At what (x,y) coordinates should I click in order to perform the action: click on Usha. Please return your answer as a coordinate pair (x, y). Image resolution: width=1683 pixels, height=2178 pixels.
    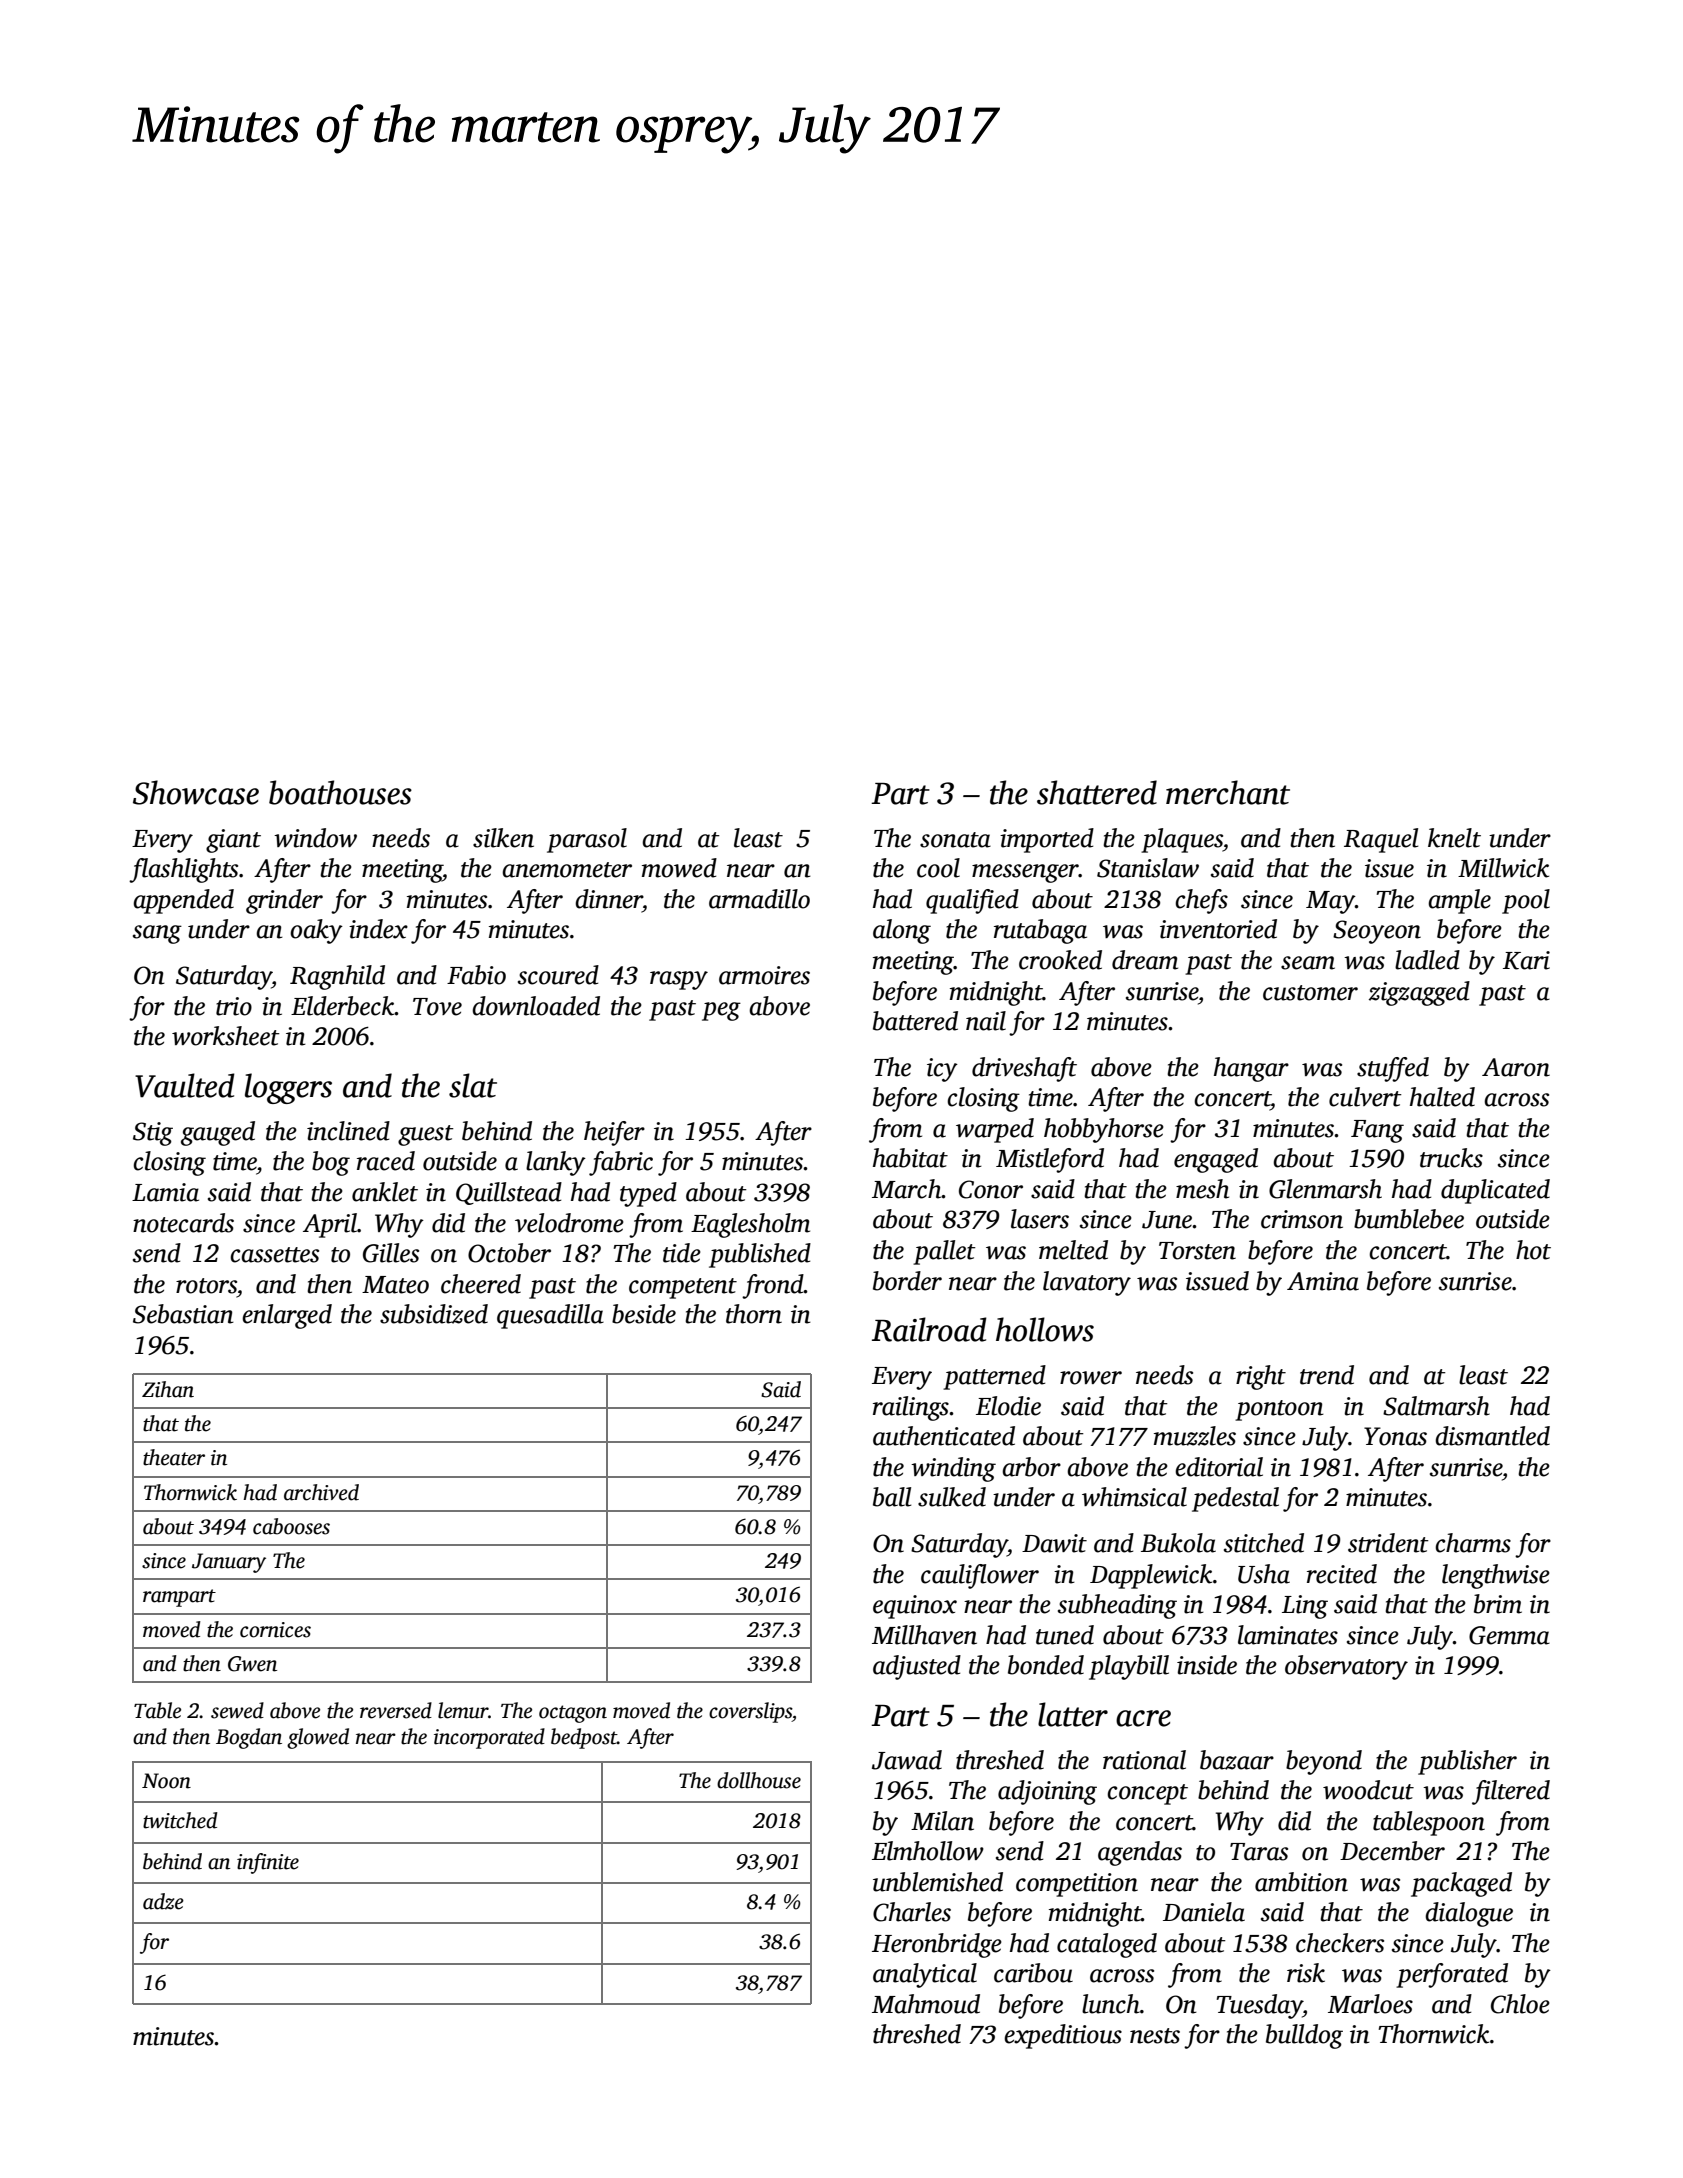
    Looking at the image, I should click on (1264, 1574).
